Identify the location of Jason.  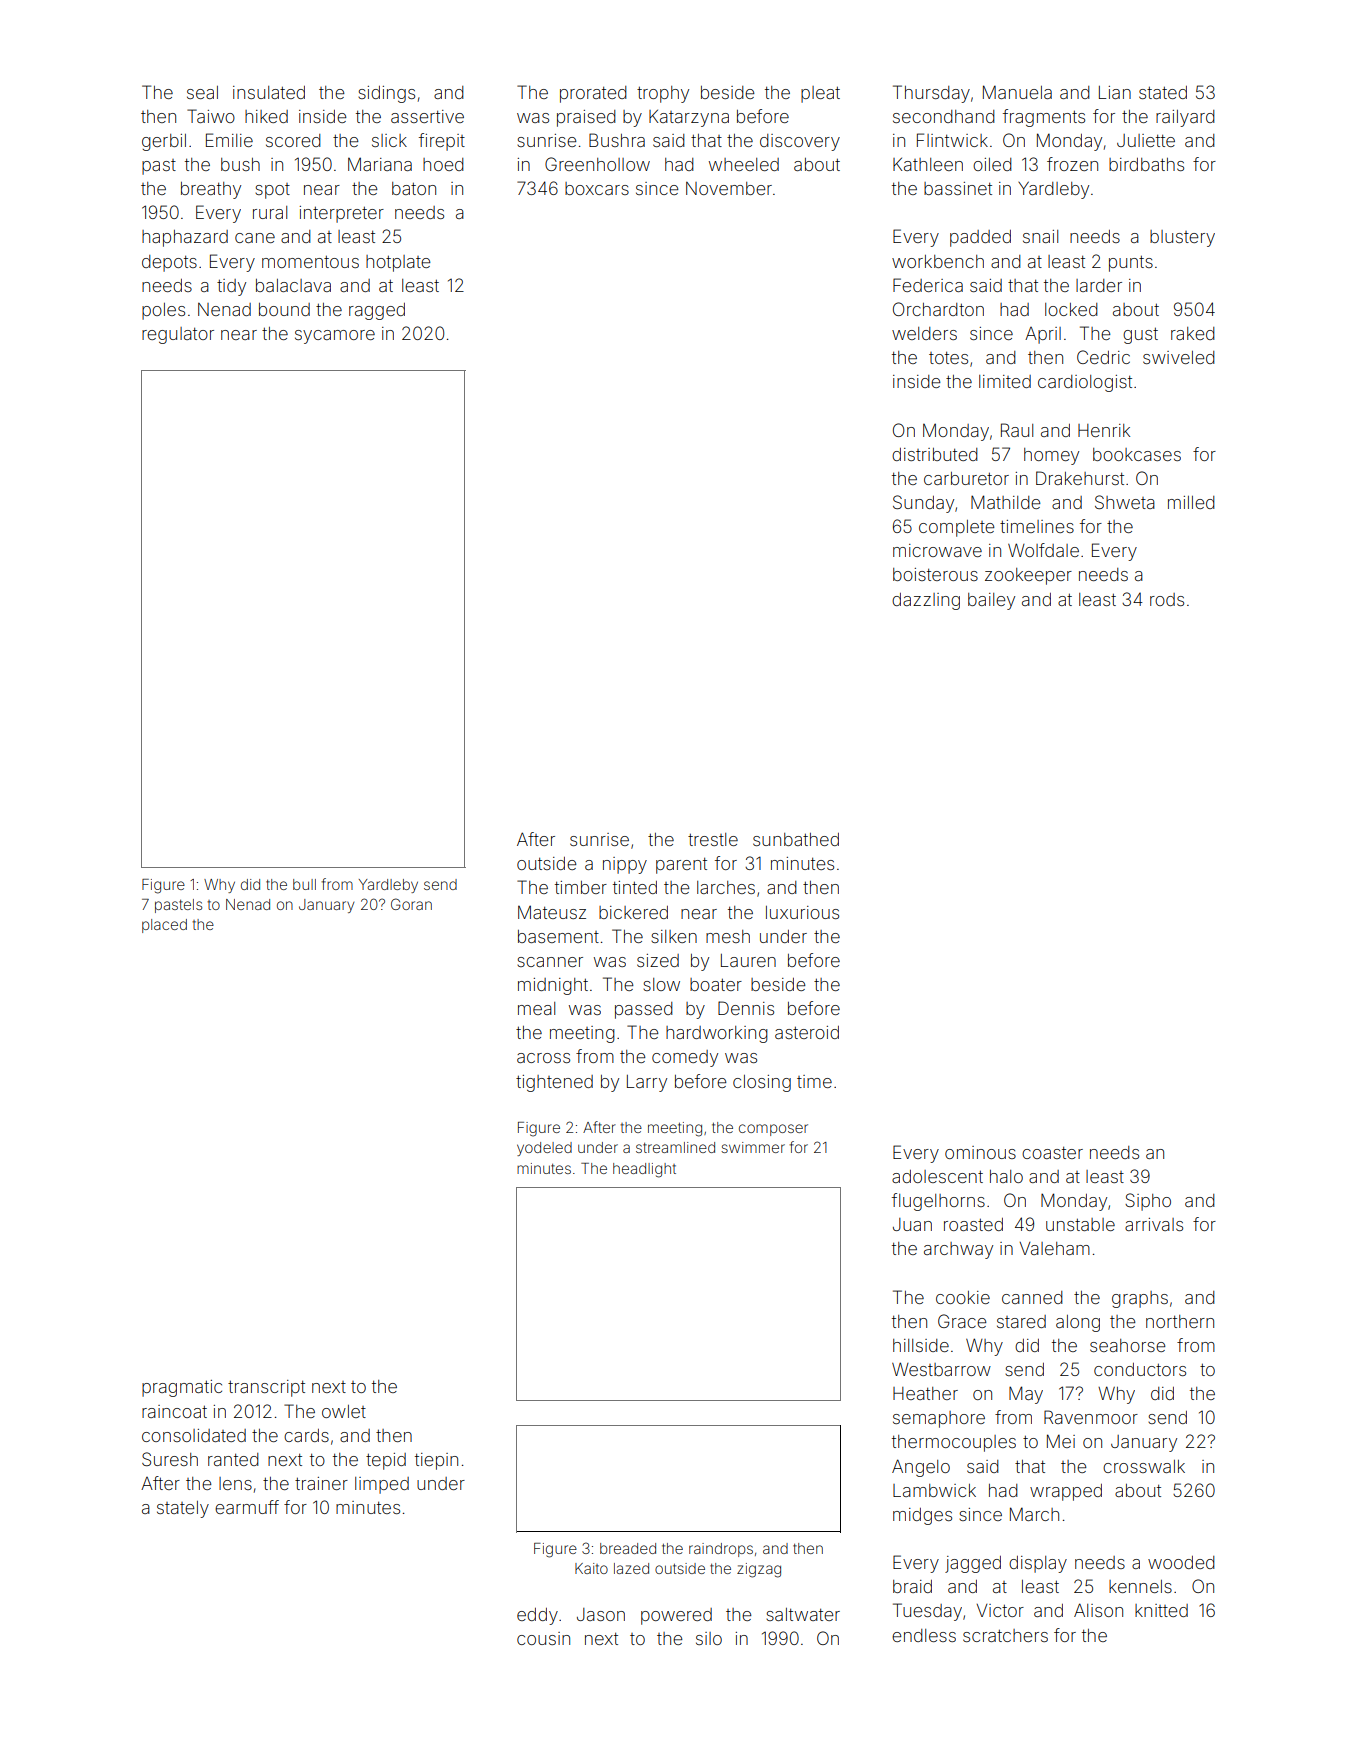
(601, 1614).
